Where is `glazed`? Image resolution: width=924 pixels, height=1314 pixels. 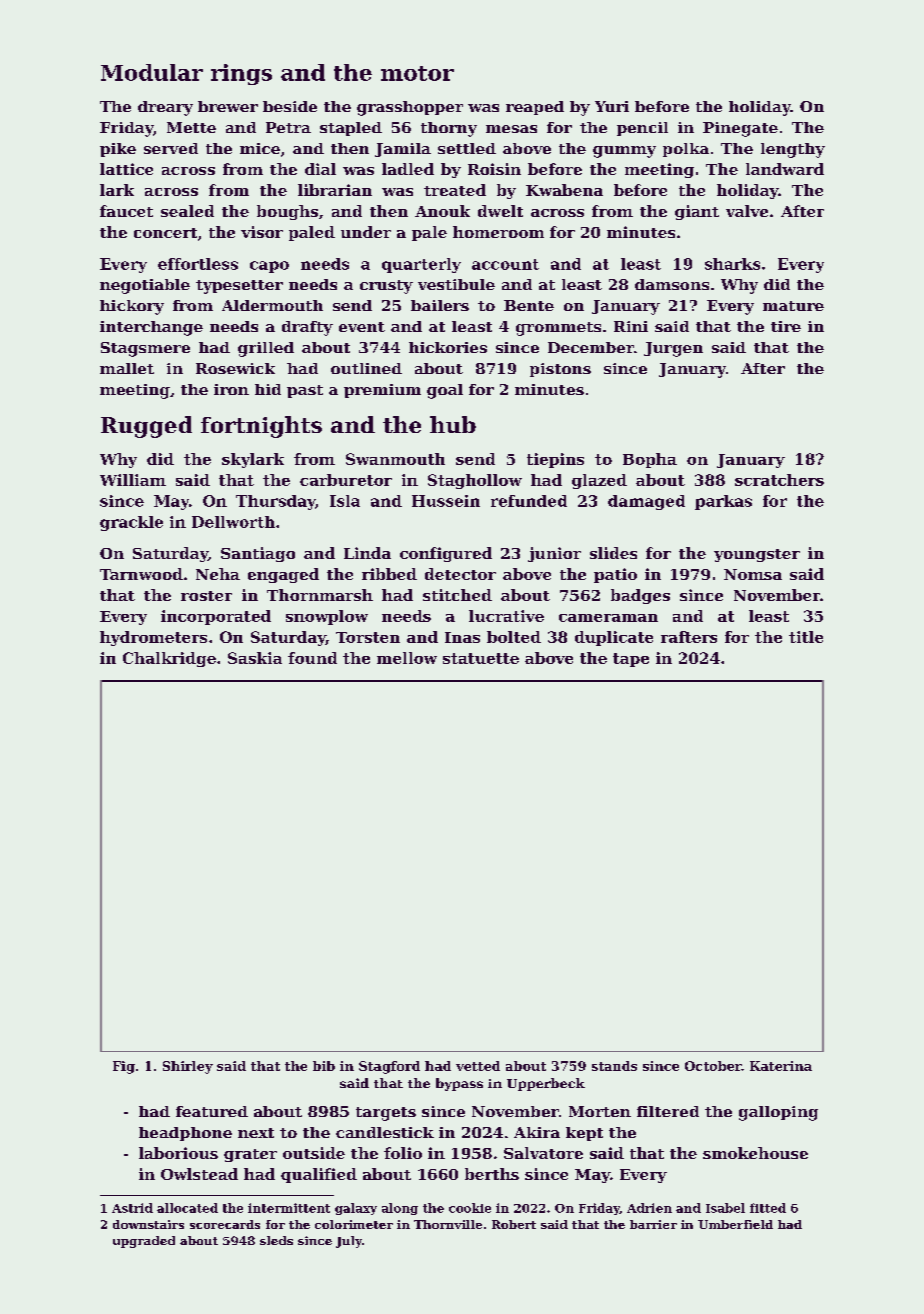
glazed is located at coordinates (599, 481).
